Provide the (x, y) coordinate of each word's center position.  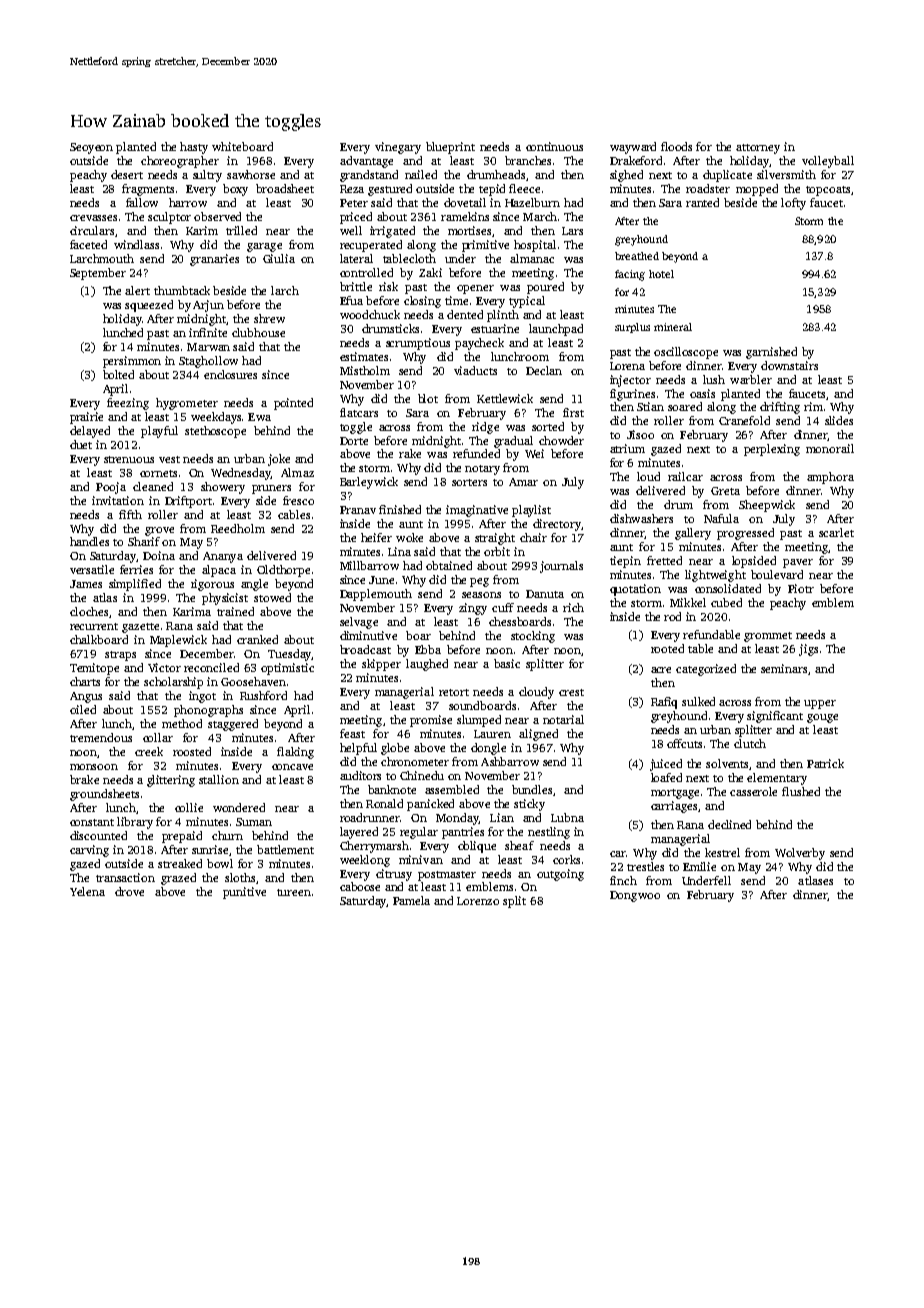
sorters (469, 482)
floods (676, 146)
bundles (532, 789)
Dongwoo (635, 896)
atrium (627, 448)
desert (127, 174)
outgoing (560, 875)
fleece (524, 188)
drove (129, 891)
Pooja (111, 488)
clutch (750, 743)
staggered (233, 725)
